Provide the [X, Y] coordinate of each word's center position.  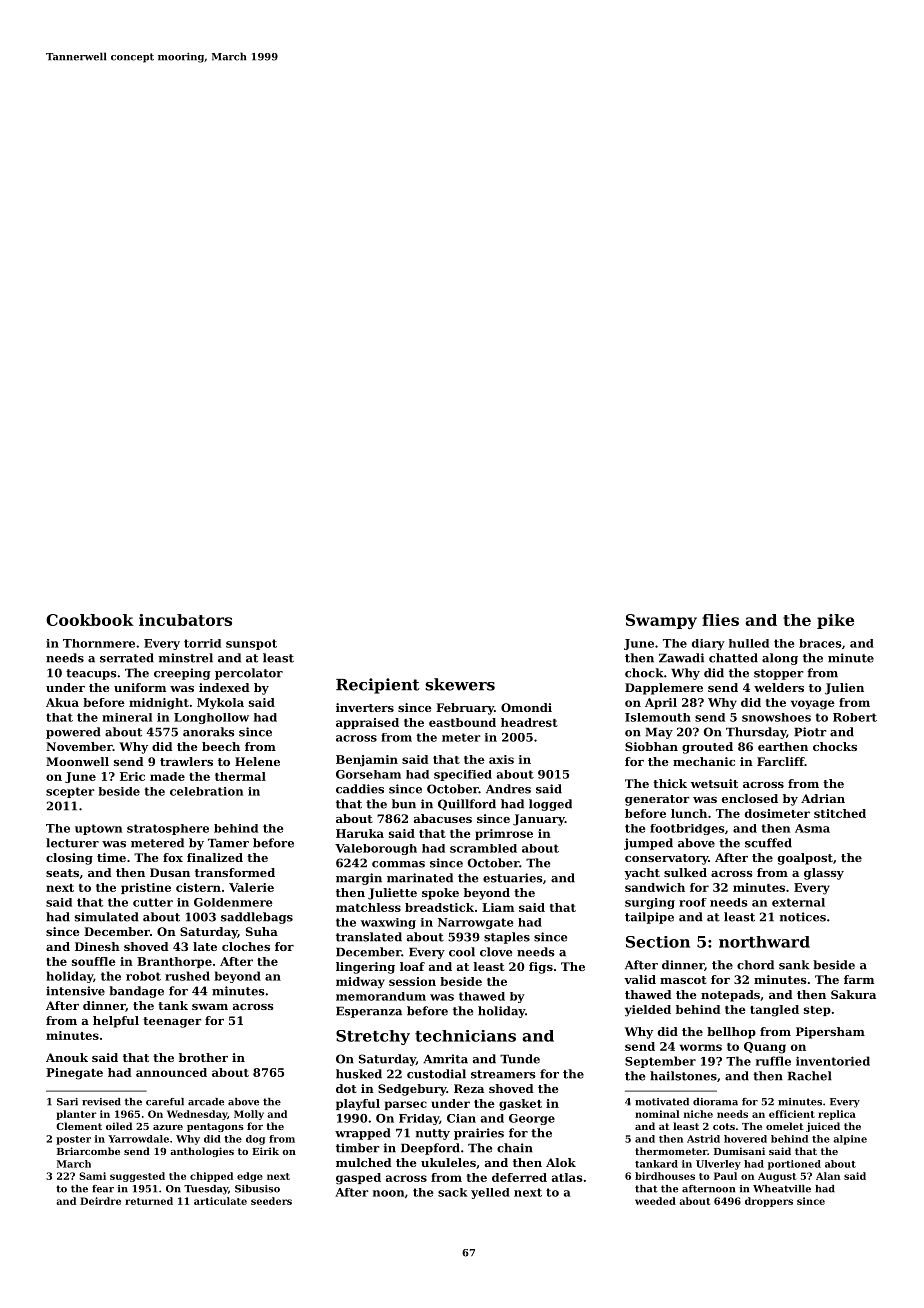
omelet [784, 1126]
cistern [198, 887]
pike [835, 621]
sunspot [251, 644]
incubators [185, 620]
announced [171, 1072]
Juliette [392, 894]
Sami [92, 1176]
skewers [460, 684]
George [532, 1119]
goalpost [805, 859]
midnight [159, 704]
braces [820, 643]
